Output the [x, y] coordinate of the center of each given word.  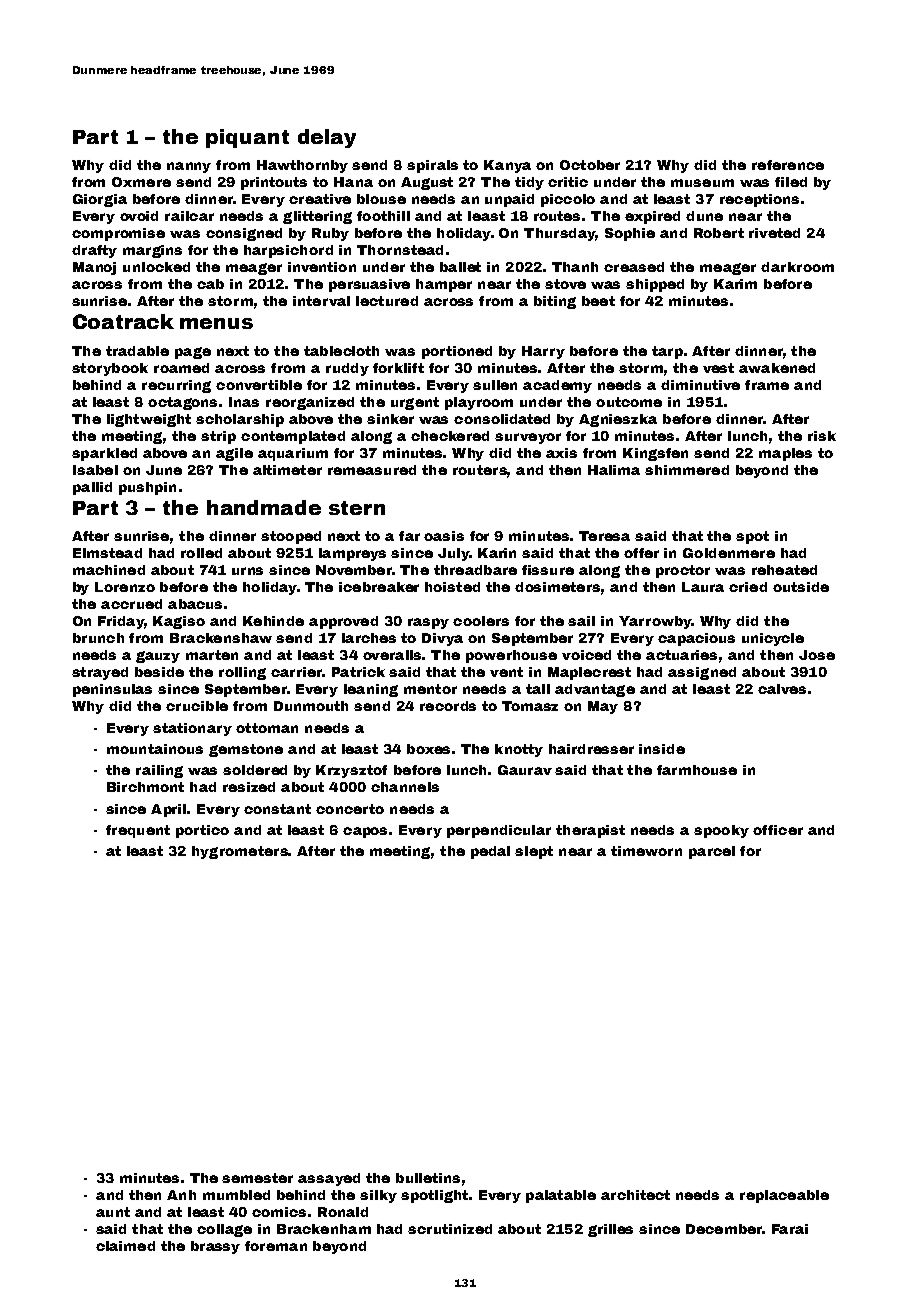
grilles [610, 1230]
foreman [276, 1246]
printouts [274, 183]
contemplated [293, 437]
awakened [777, 368]
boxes [428, 749]
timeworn [646, 851]
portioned [457, 352]
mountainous [155, 749]
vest [718, 368]
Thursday [559, 234]
